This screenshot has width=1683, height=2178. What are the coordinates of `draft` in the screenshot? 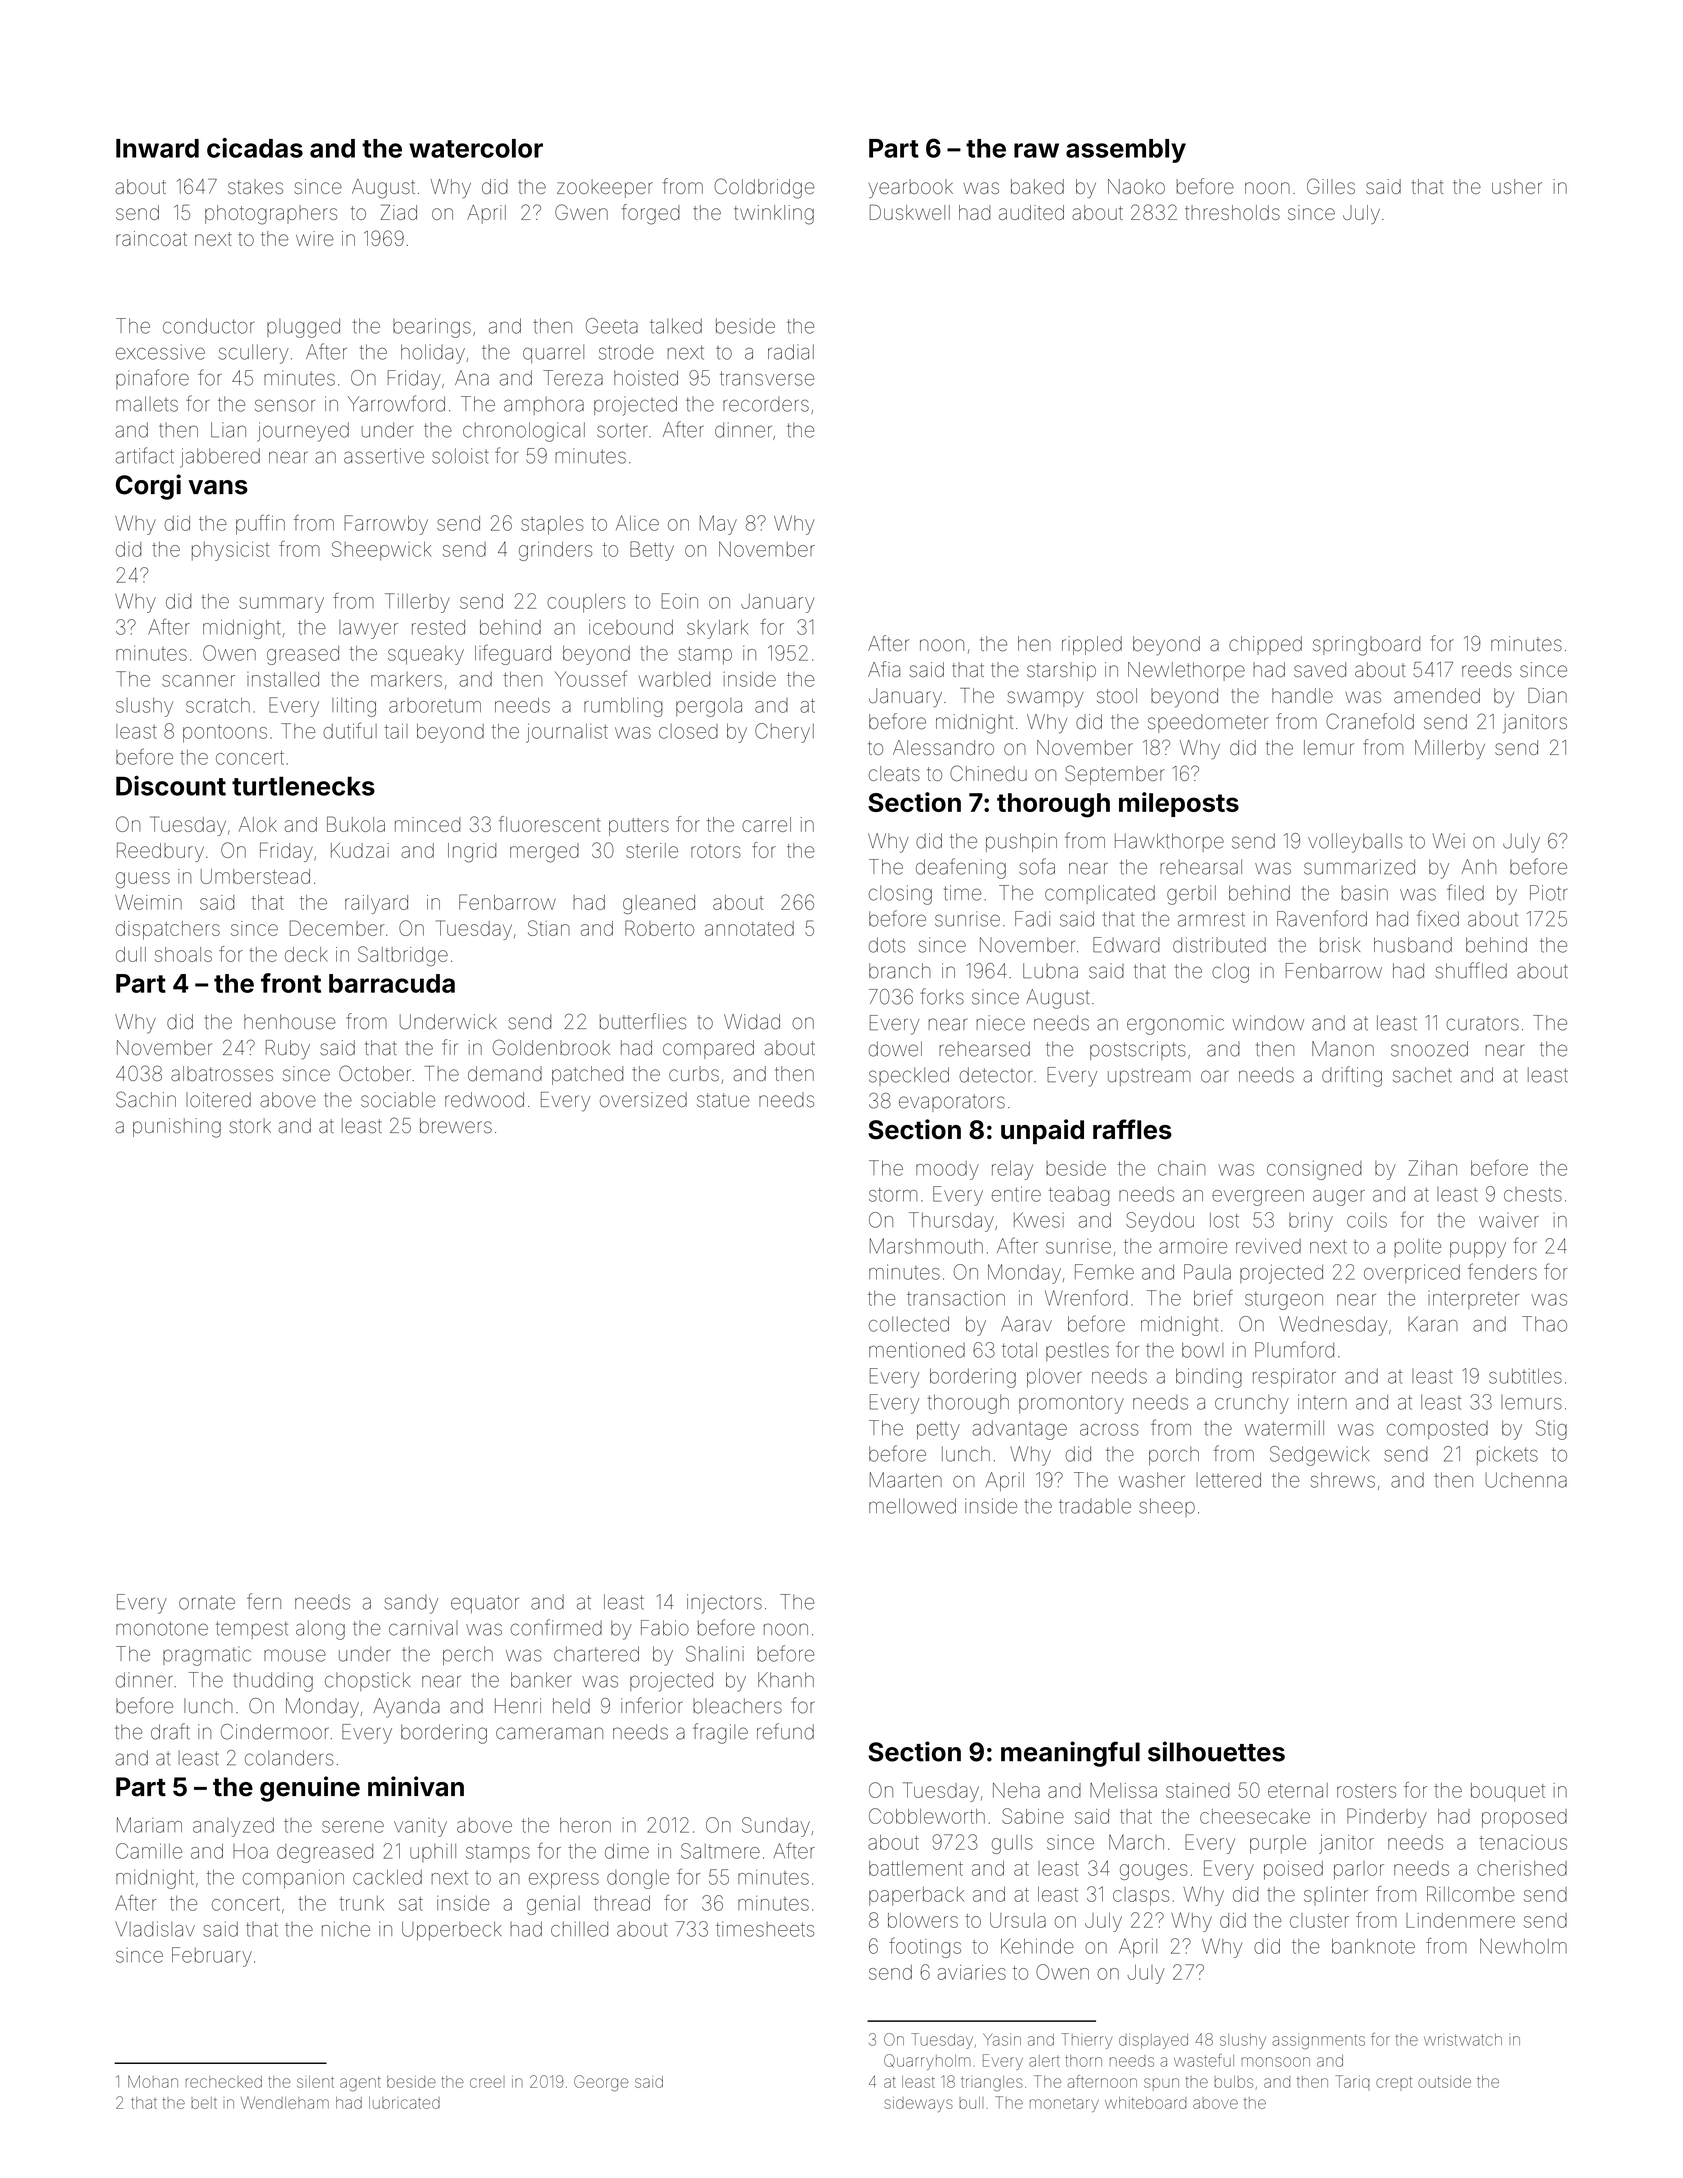 It's located at (170, 1731).
